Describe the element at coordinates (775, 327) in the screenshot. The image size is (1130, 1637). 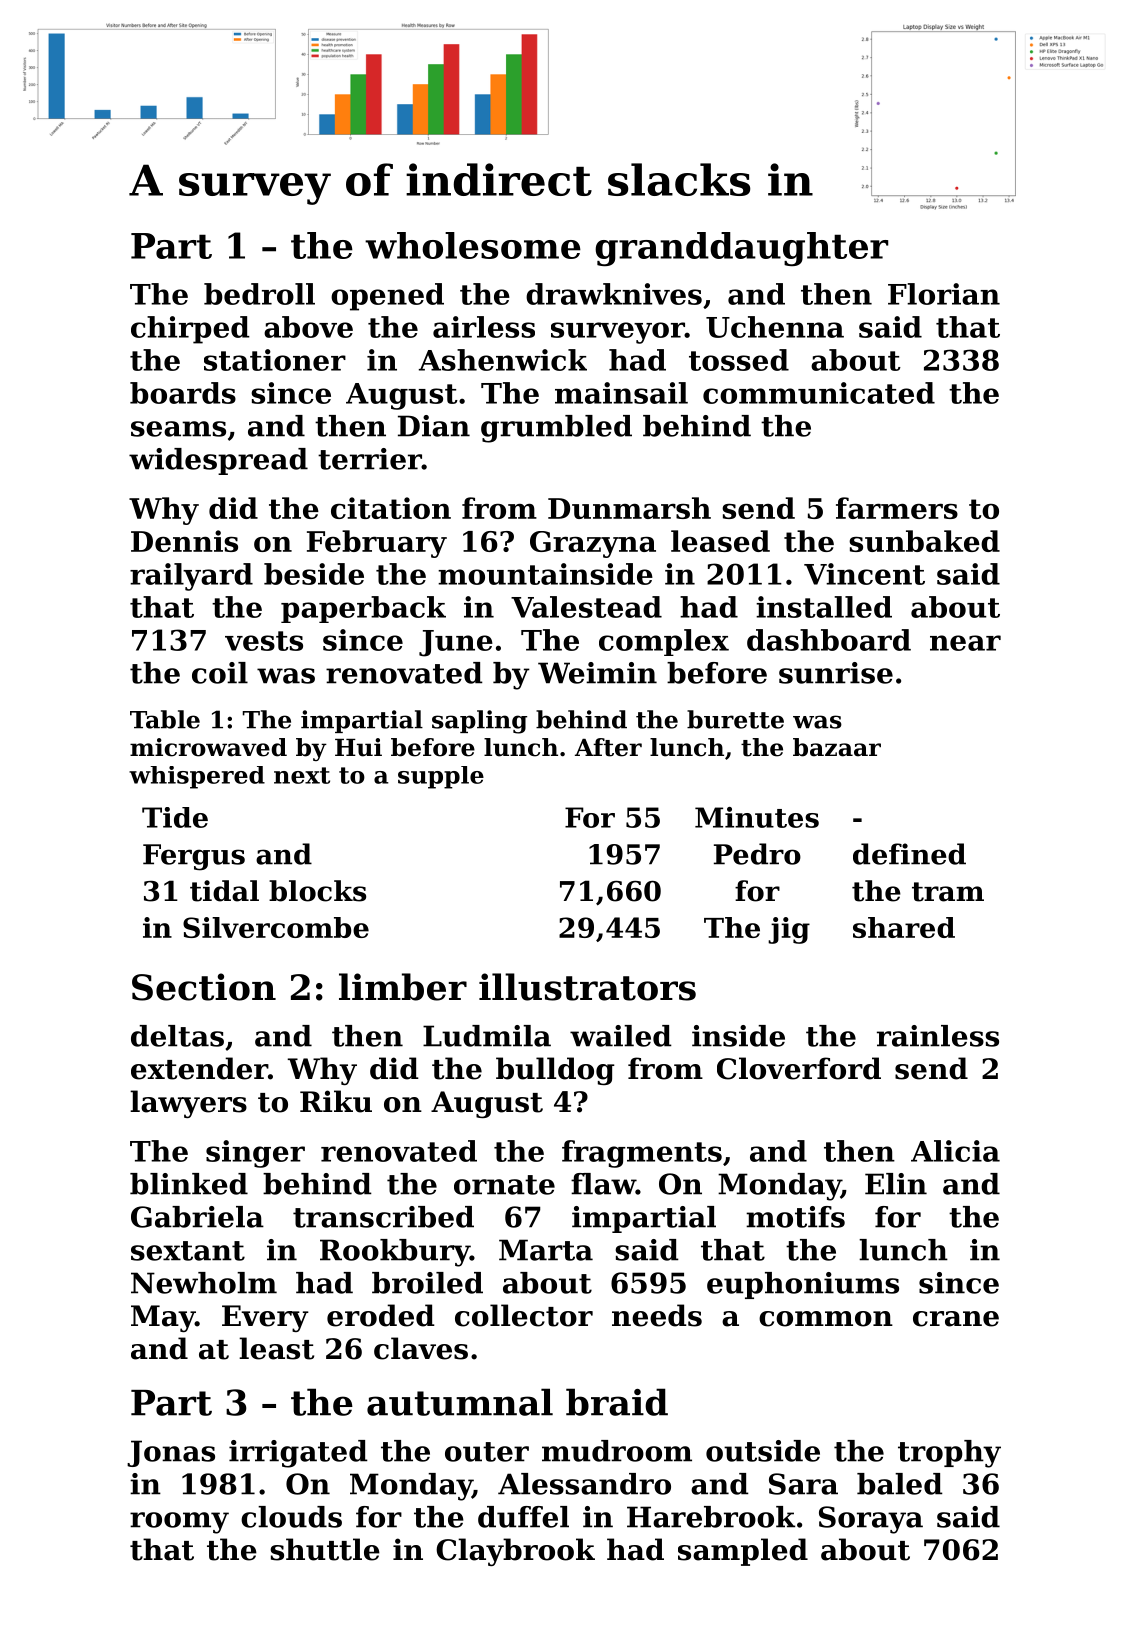
I see `Uchenna` at that location.
